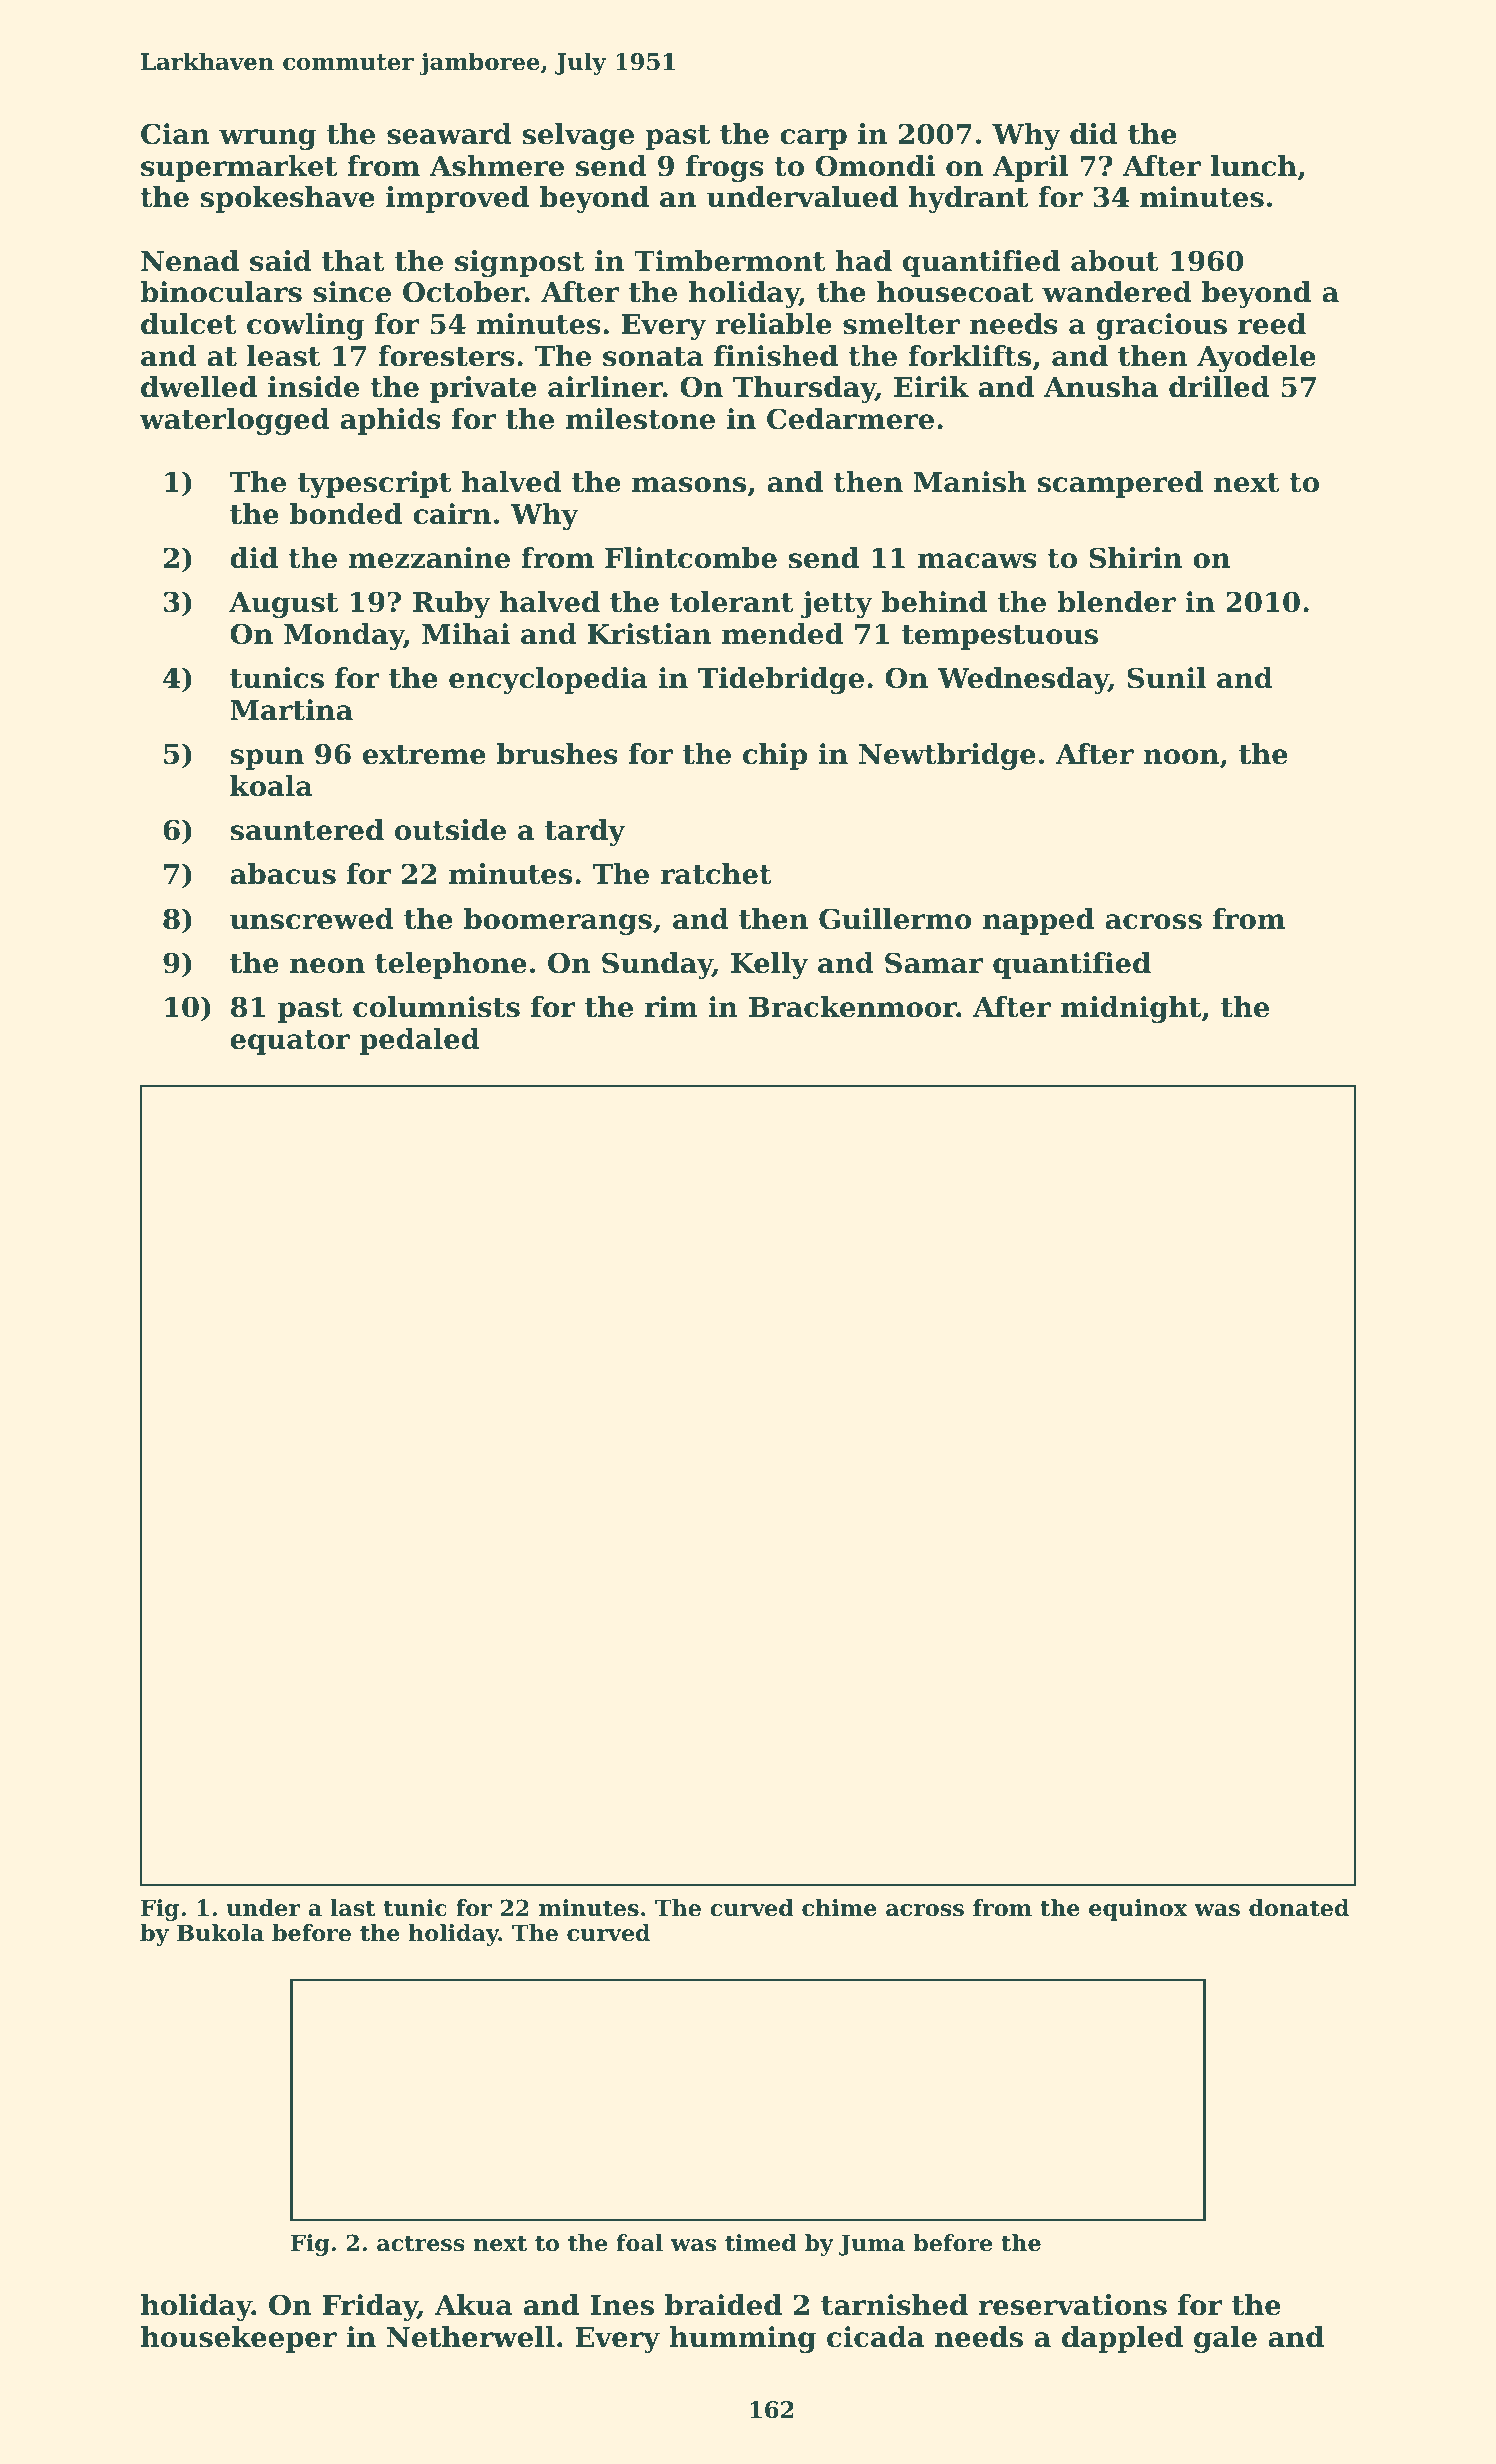  Describe the element at coordinates (1131, 1009) in the screenshot. I see `midnight` at that location.
